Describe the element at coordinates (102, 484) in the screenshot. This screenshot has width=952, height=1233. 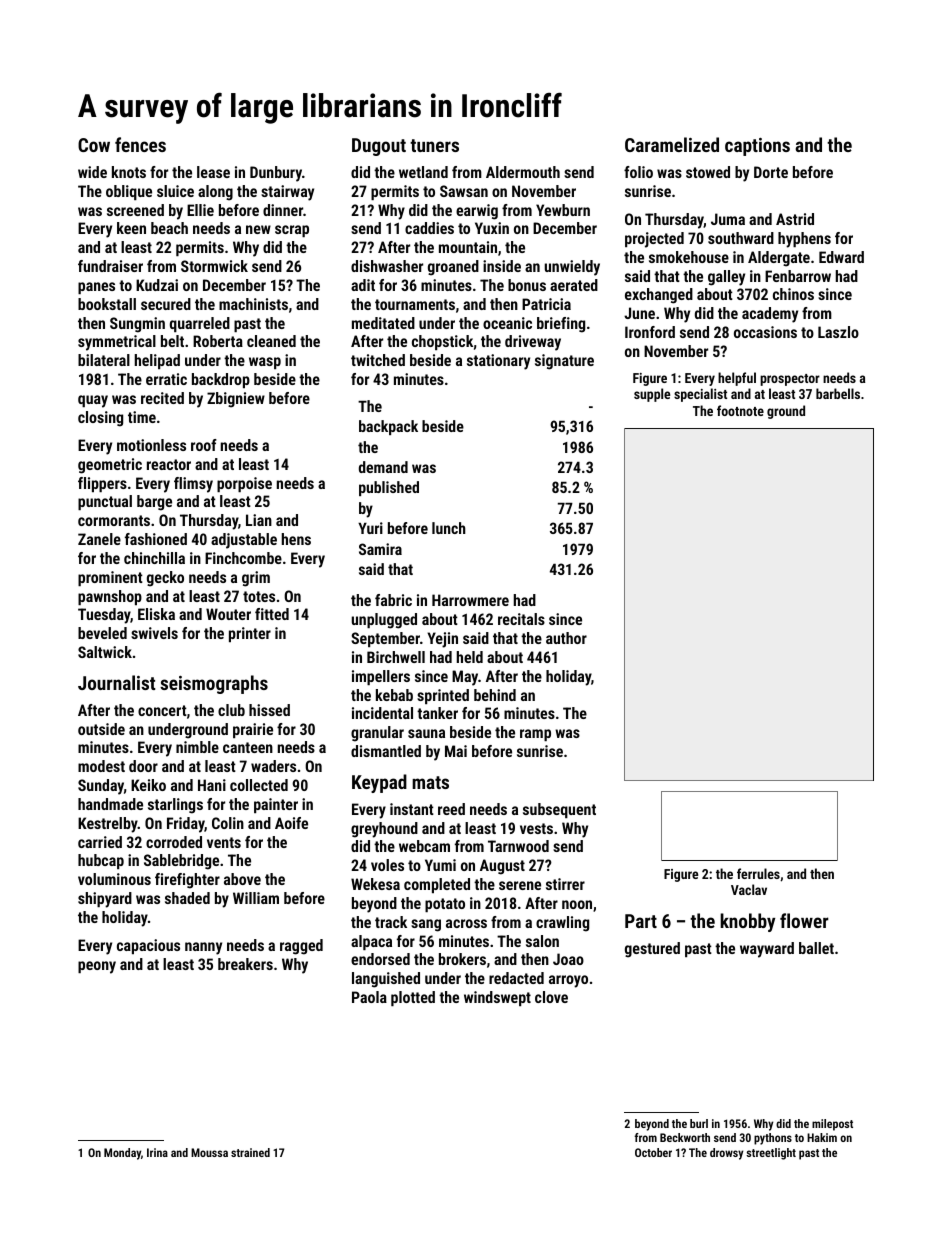
I see `flippers` at that location.
